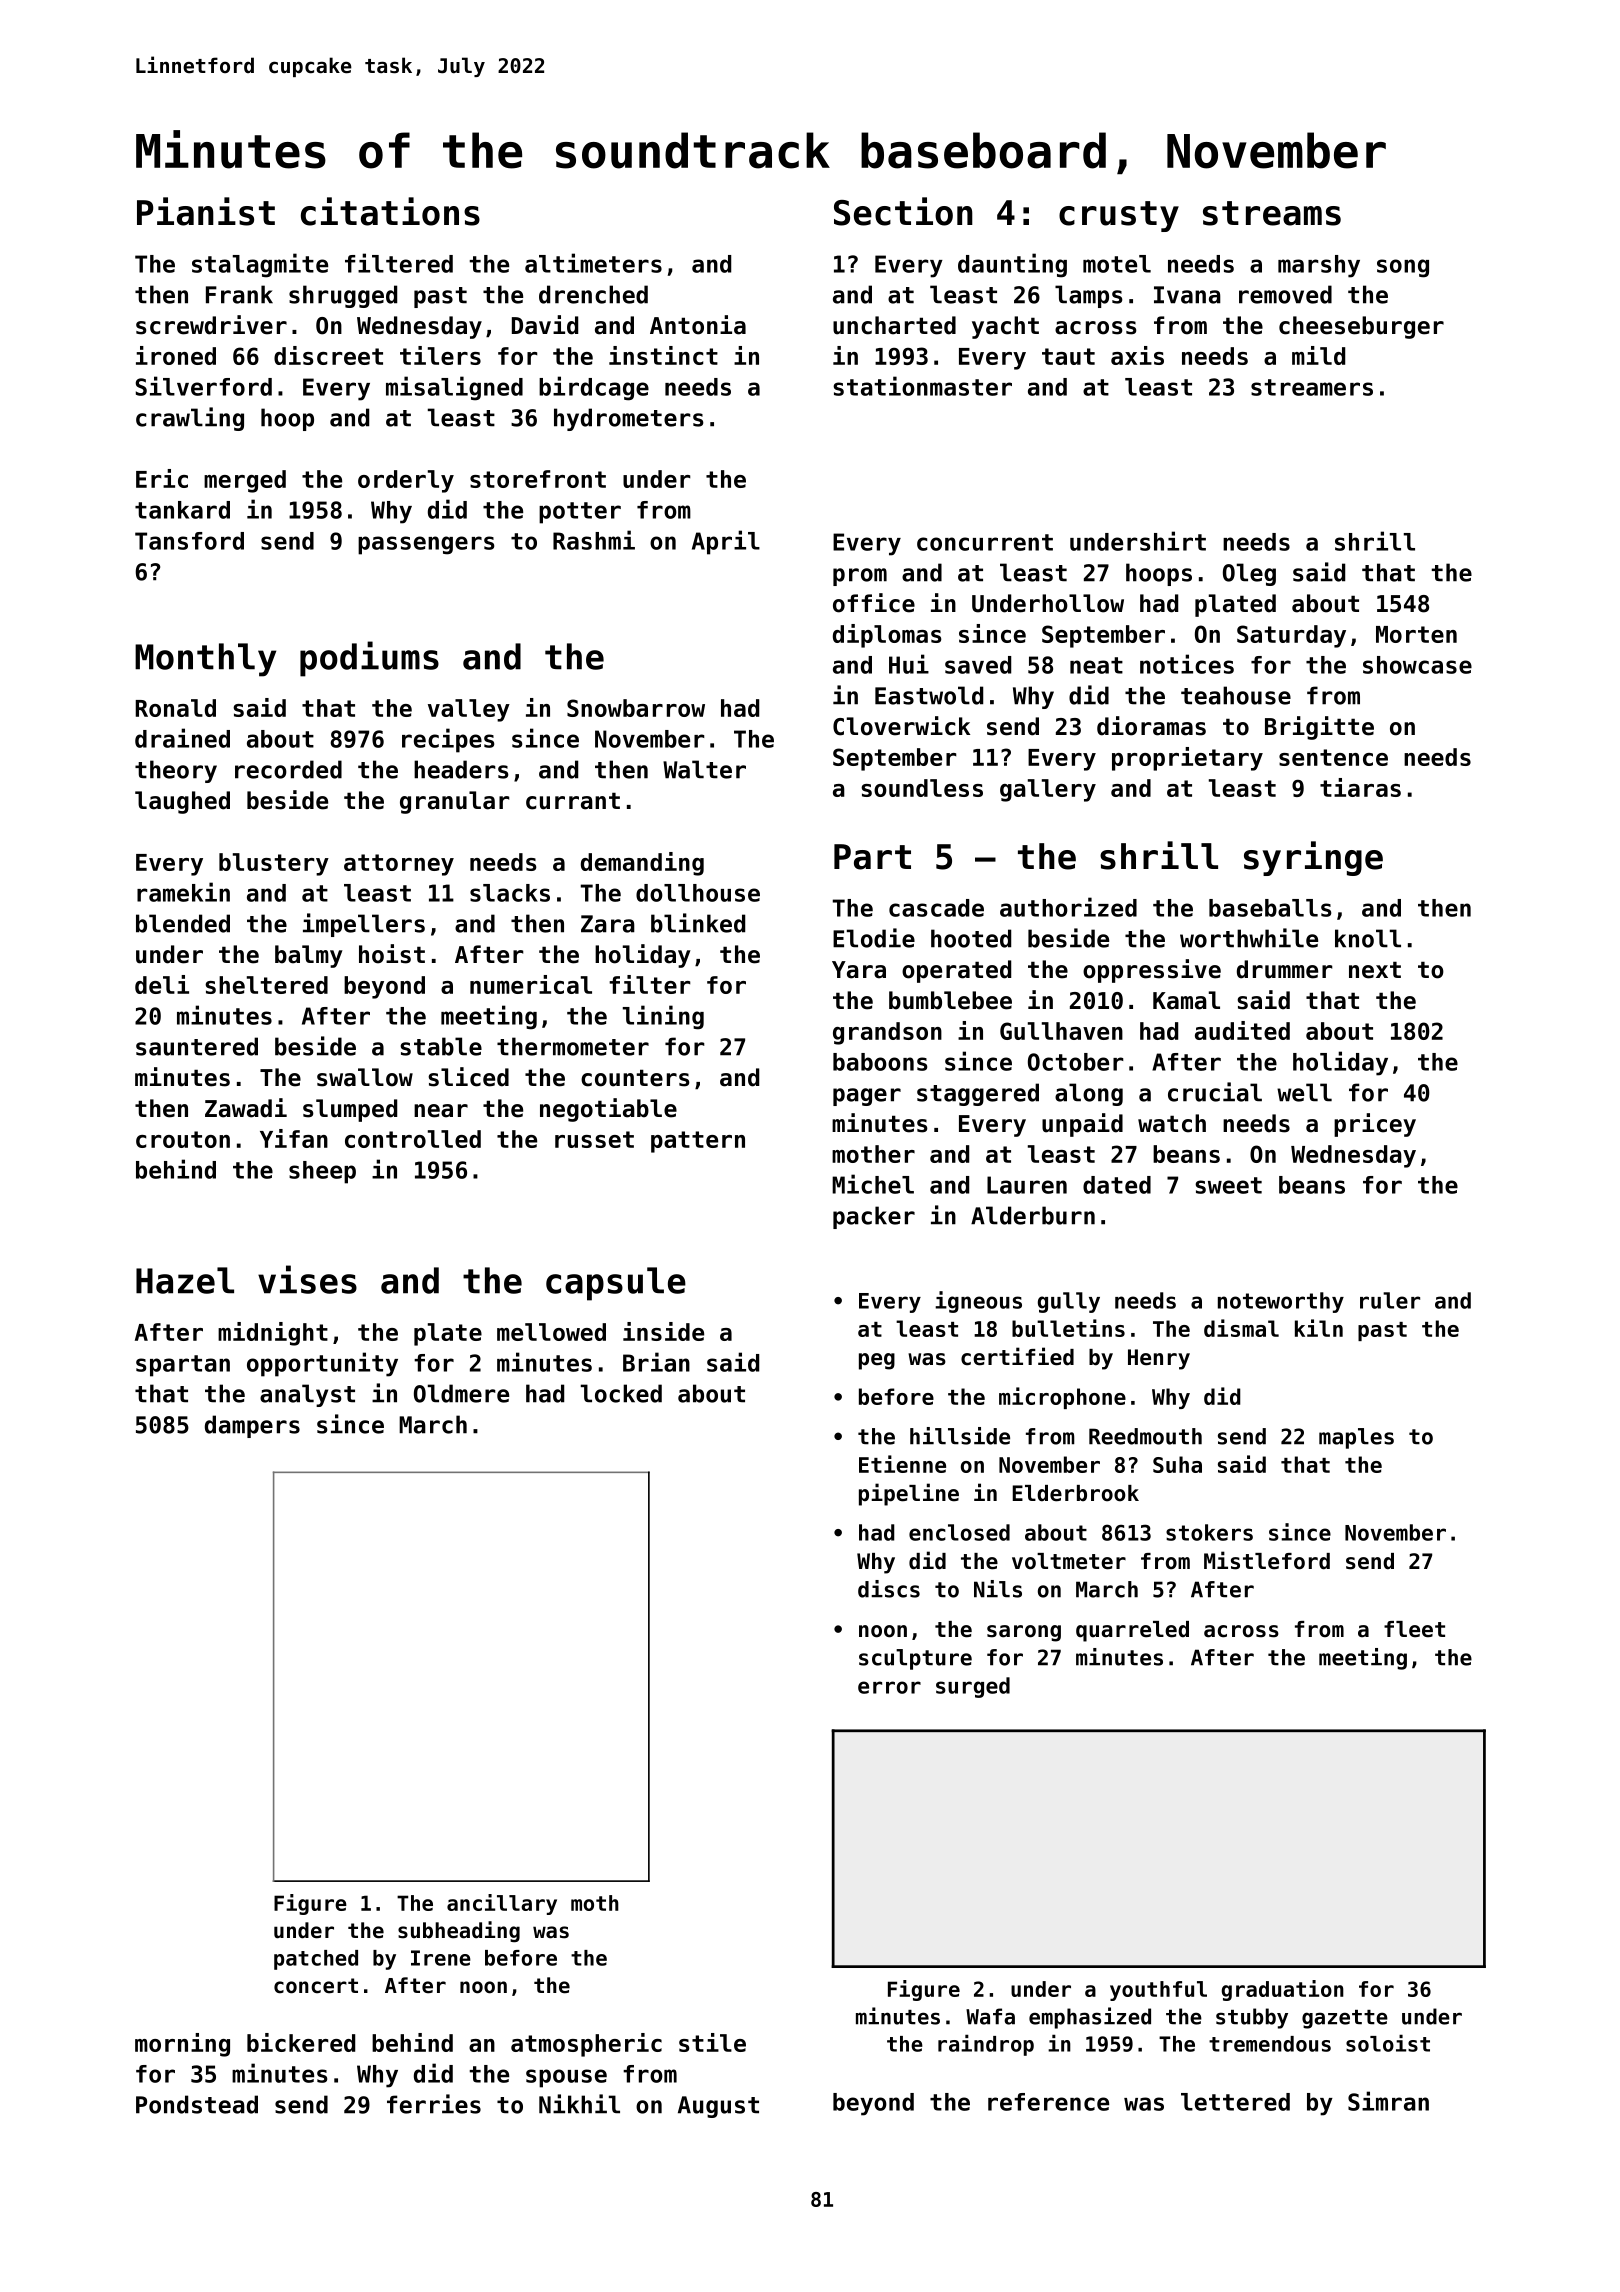 The image size is (1620, 2292). I want to click on citations, so click(390, 211).
